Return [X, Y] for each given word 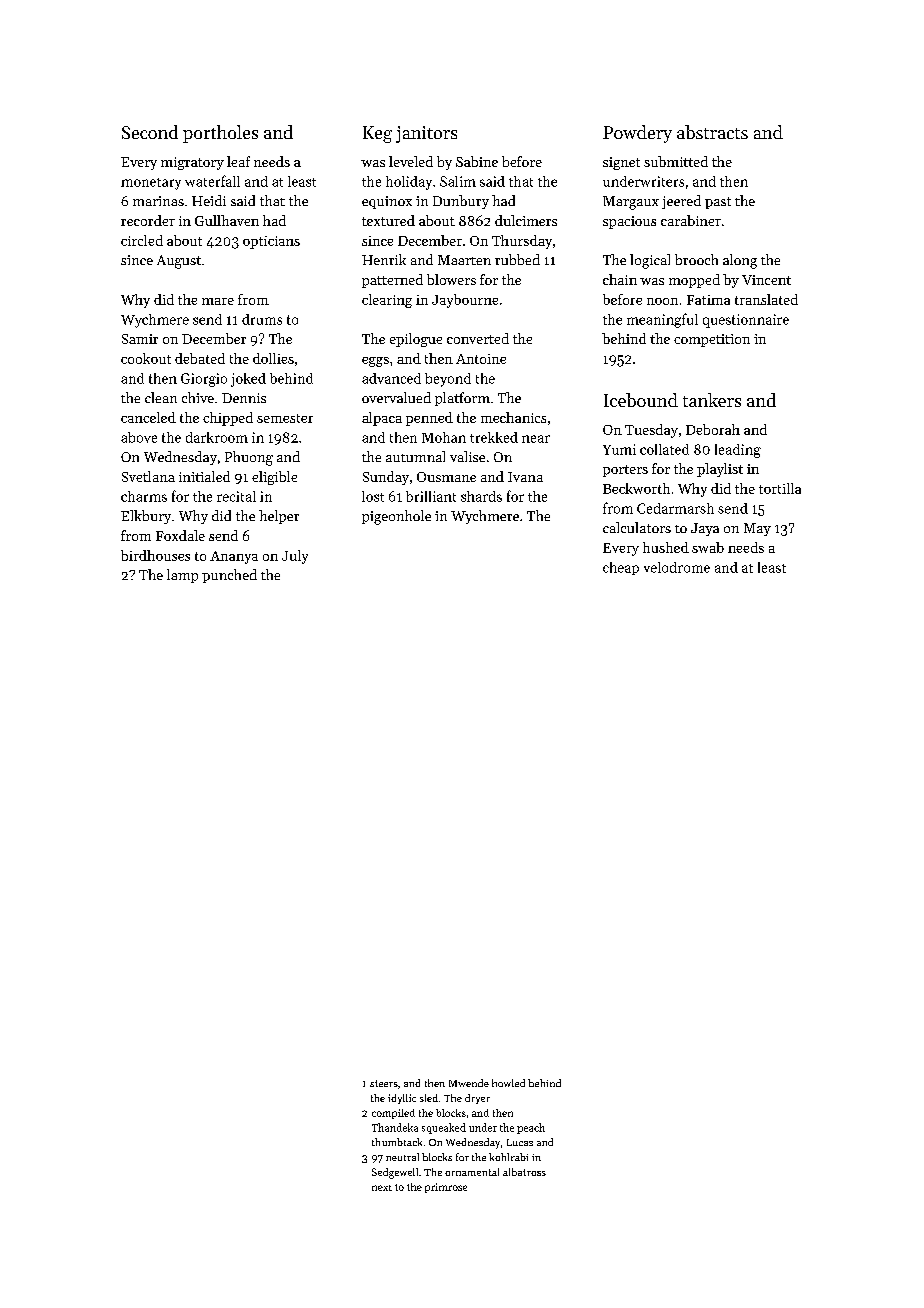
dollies [273, 358]
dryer [477, 1099]
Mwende [469, 1083]
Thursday [522, 242]
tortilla [780, 488]
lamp [182, 576]
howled [508, 1083]
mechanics [513, 417]
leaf [238, 161]
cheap [621, 568]
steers [384, 1083]
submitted [676, 161]
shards [481, 496]
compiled [393, 1114]
